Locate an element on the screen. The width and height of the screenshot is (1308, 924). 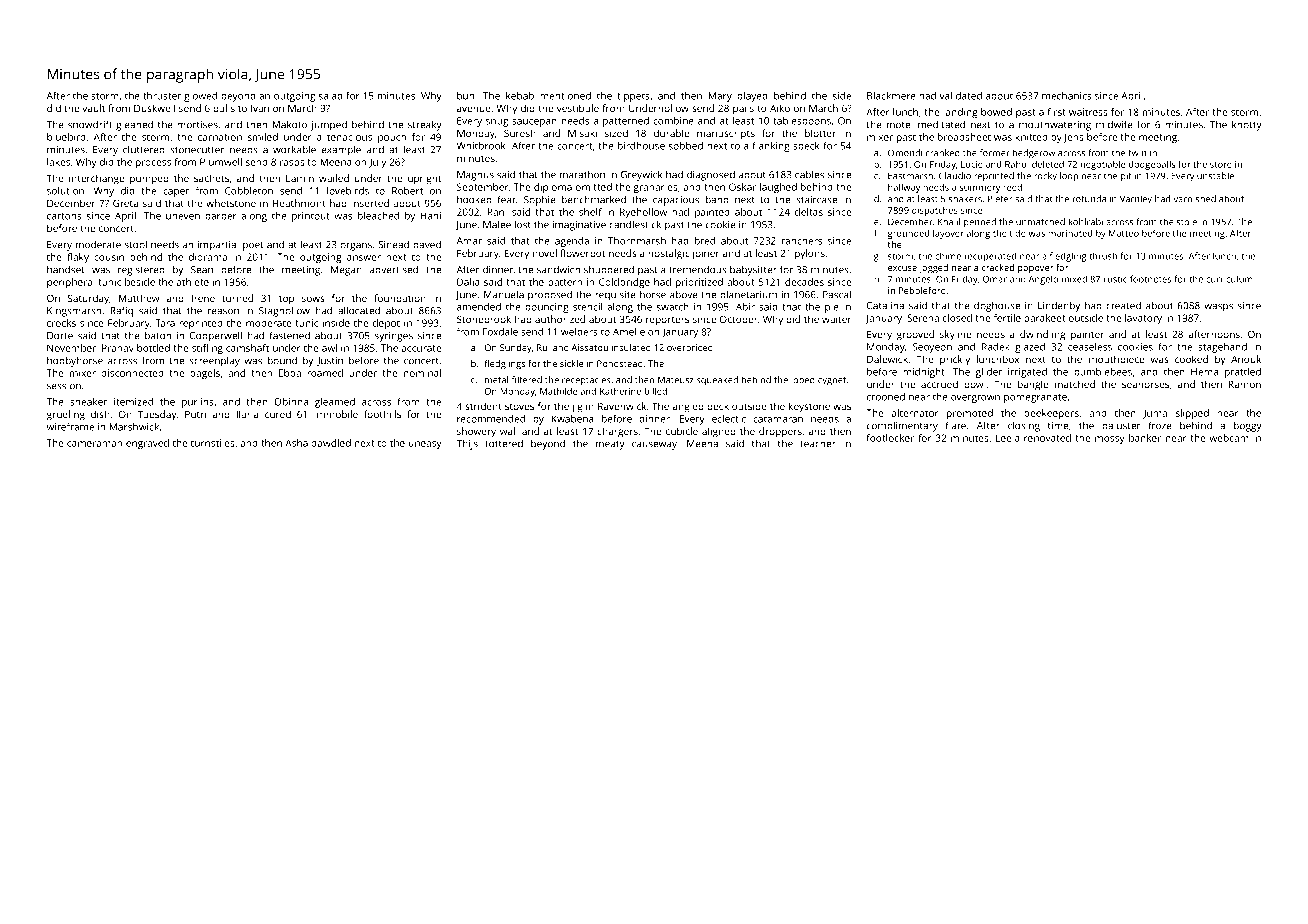
stifling is located at coordinates (207, 349).
